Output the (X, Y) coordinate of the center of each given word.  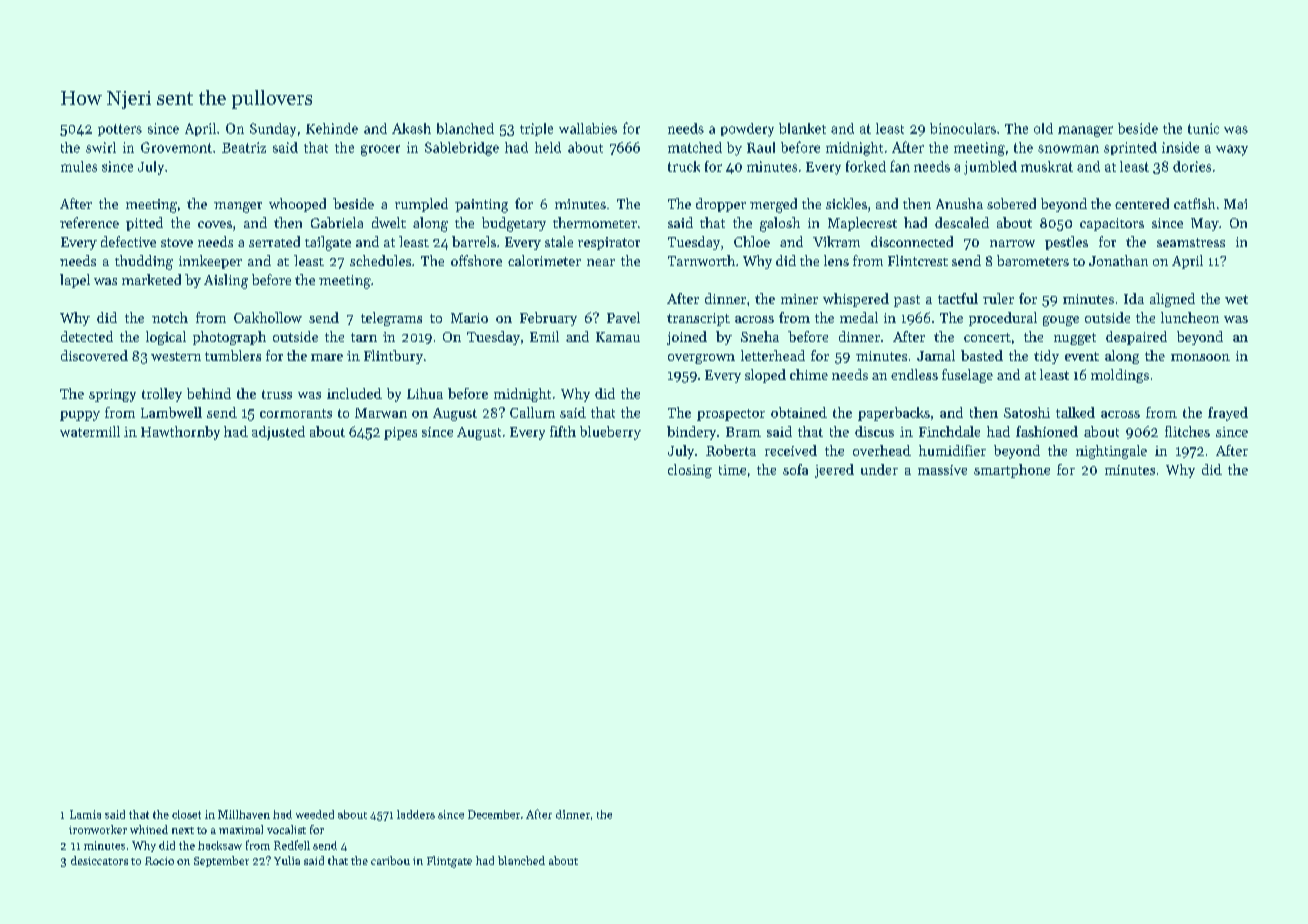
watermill (90, 431)
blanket (802, 128)
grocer (380, 150)
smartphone (1012, 471)
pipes (400, 433)
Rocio (159, 861)
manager (1085, 131)
